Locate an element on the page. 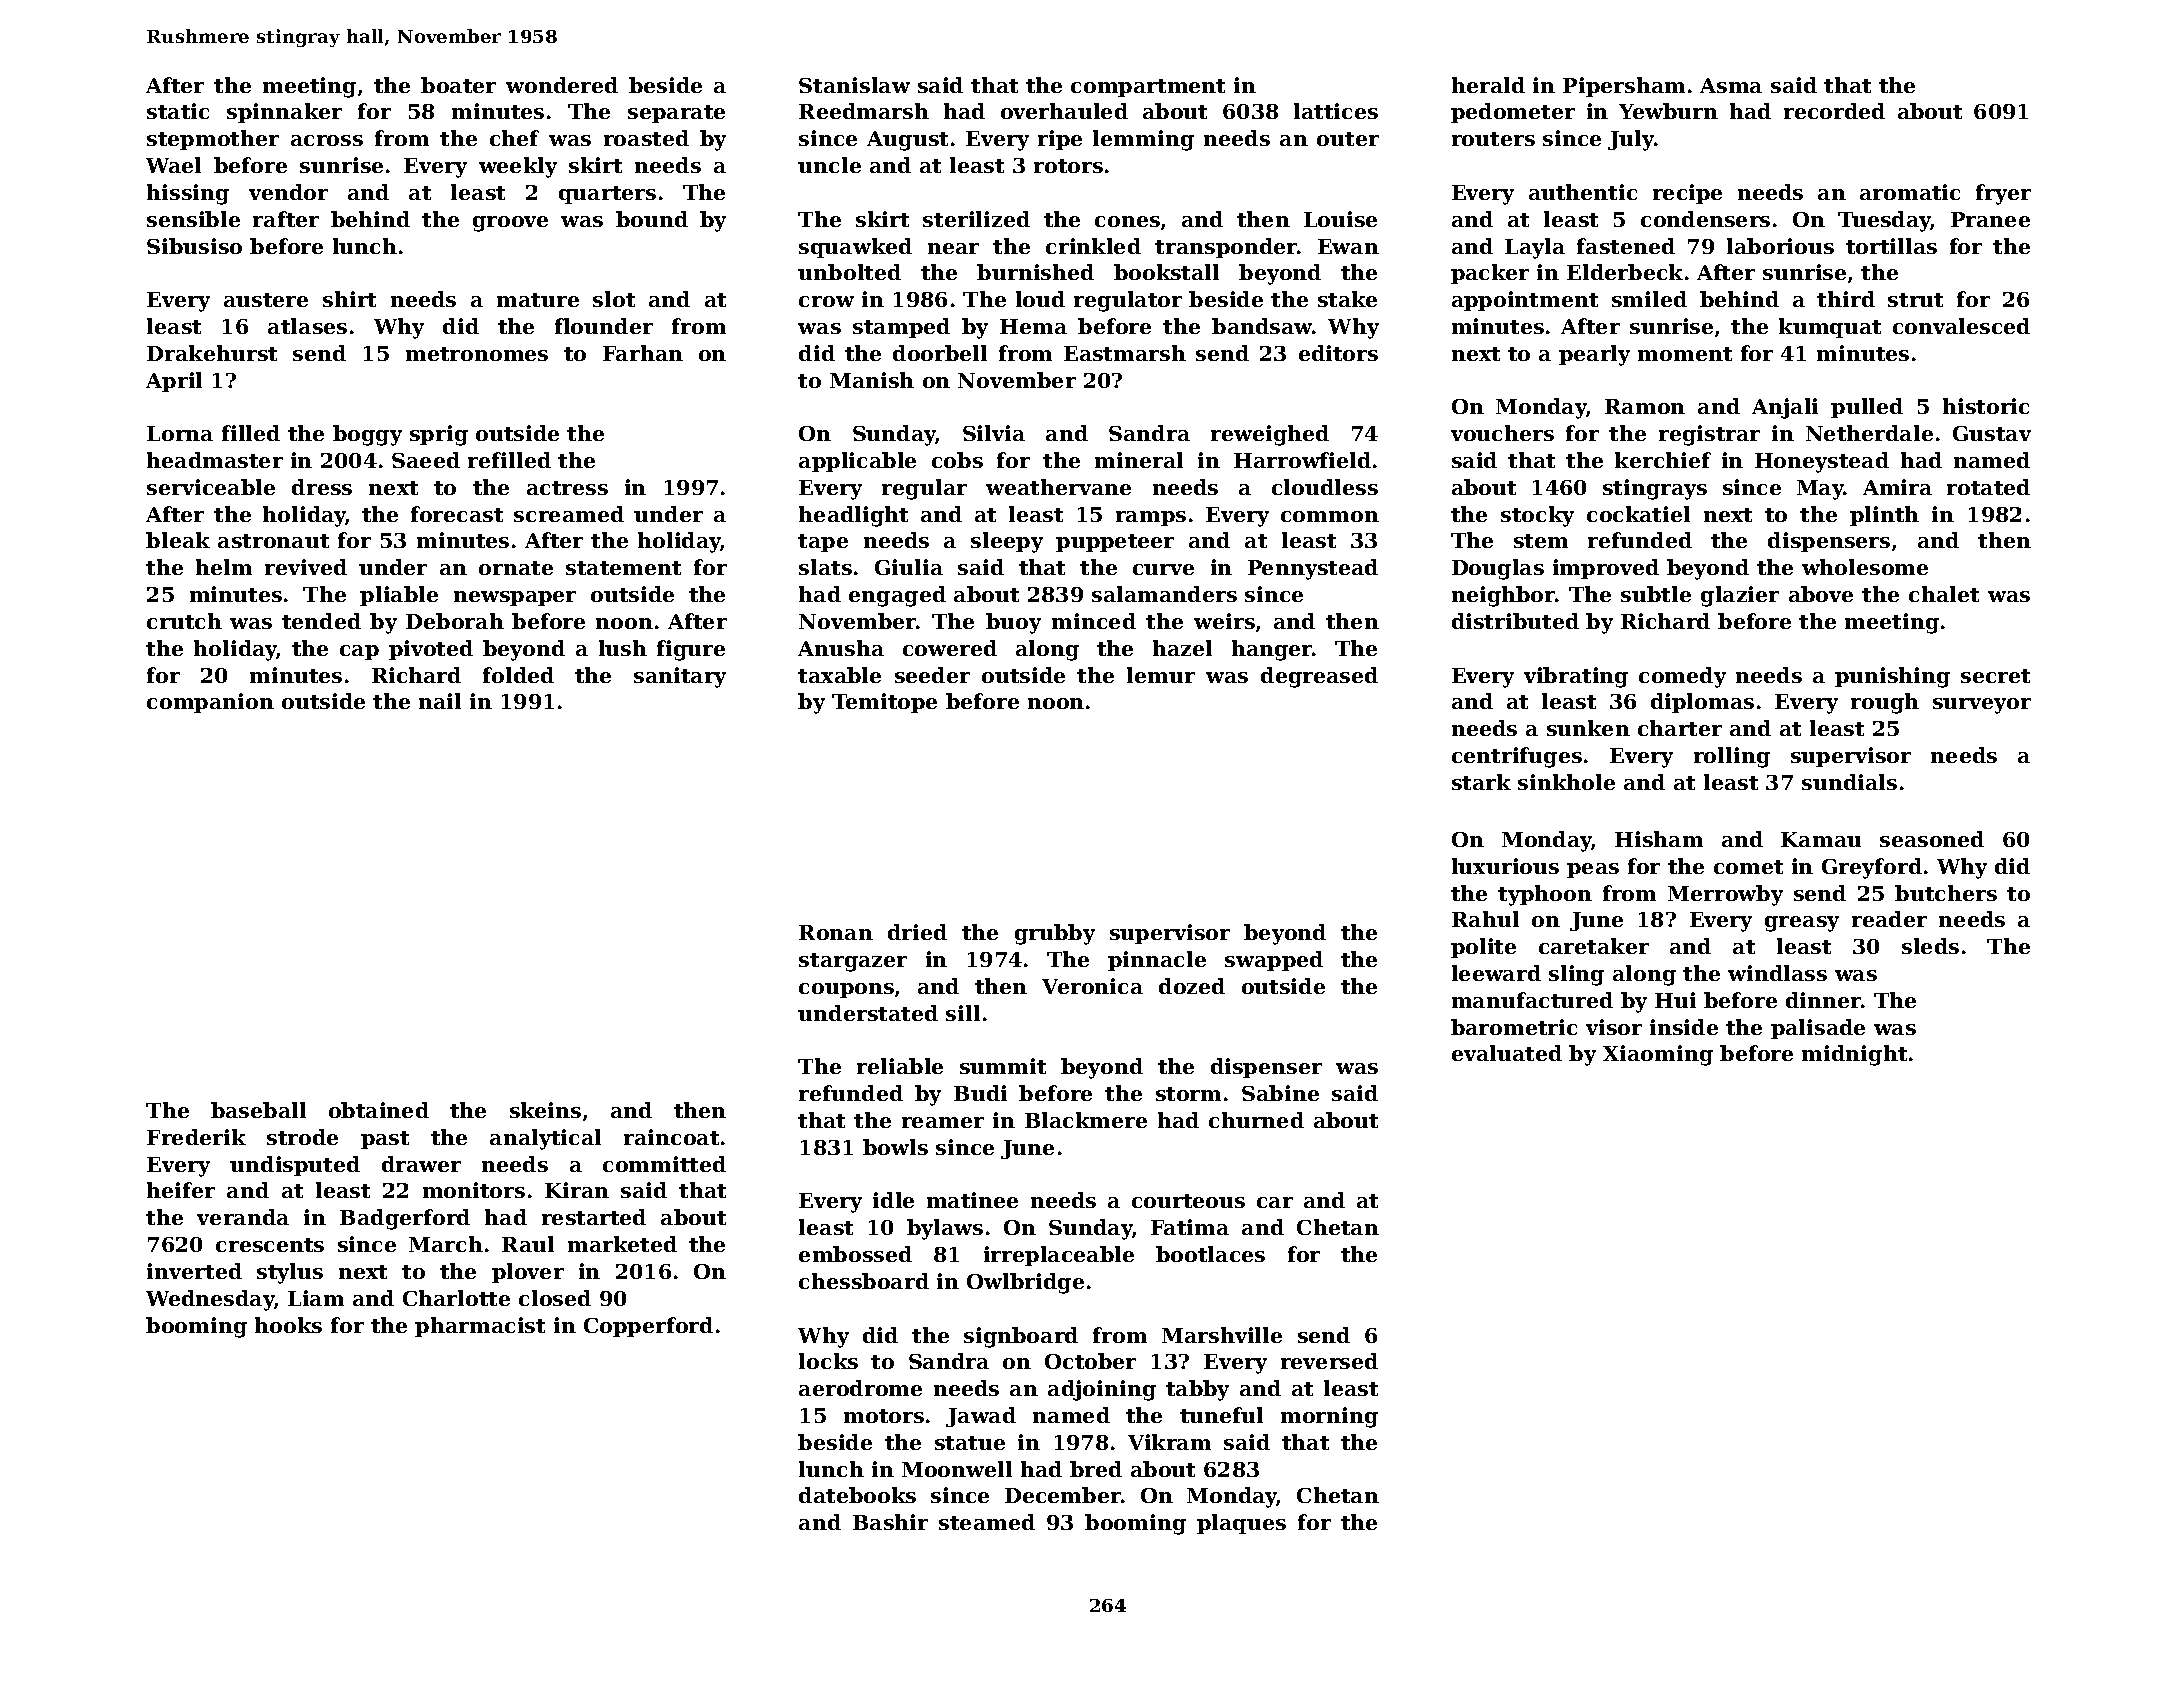 This image has height=1683, width=2178. morning is located at coordinates (1329, 1417).
